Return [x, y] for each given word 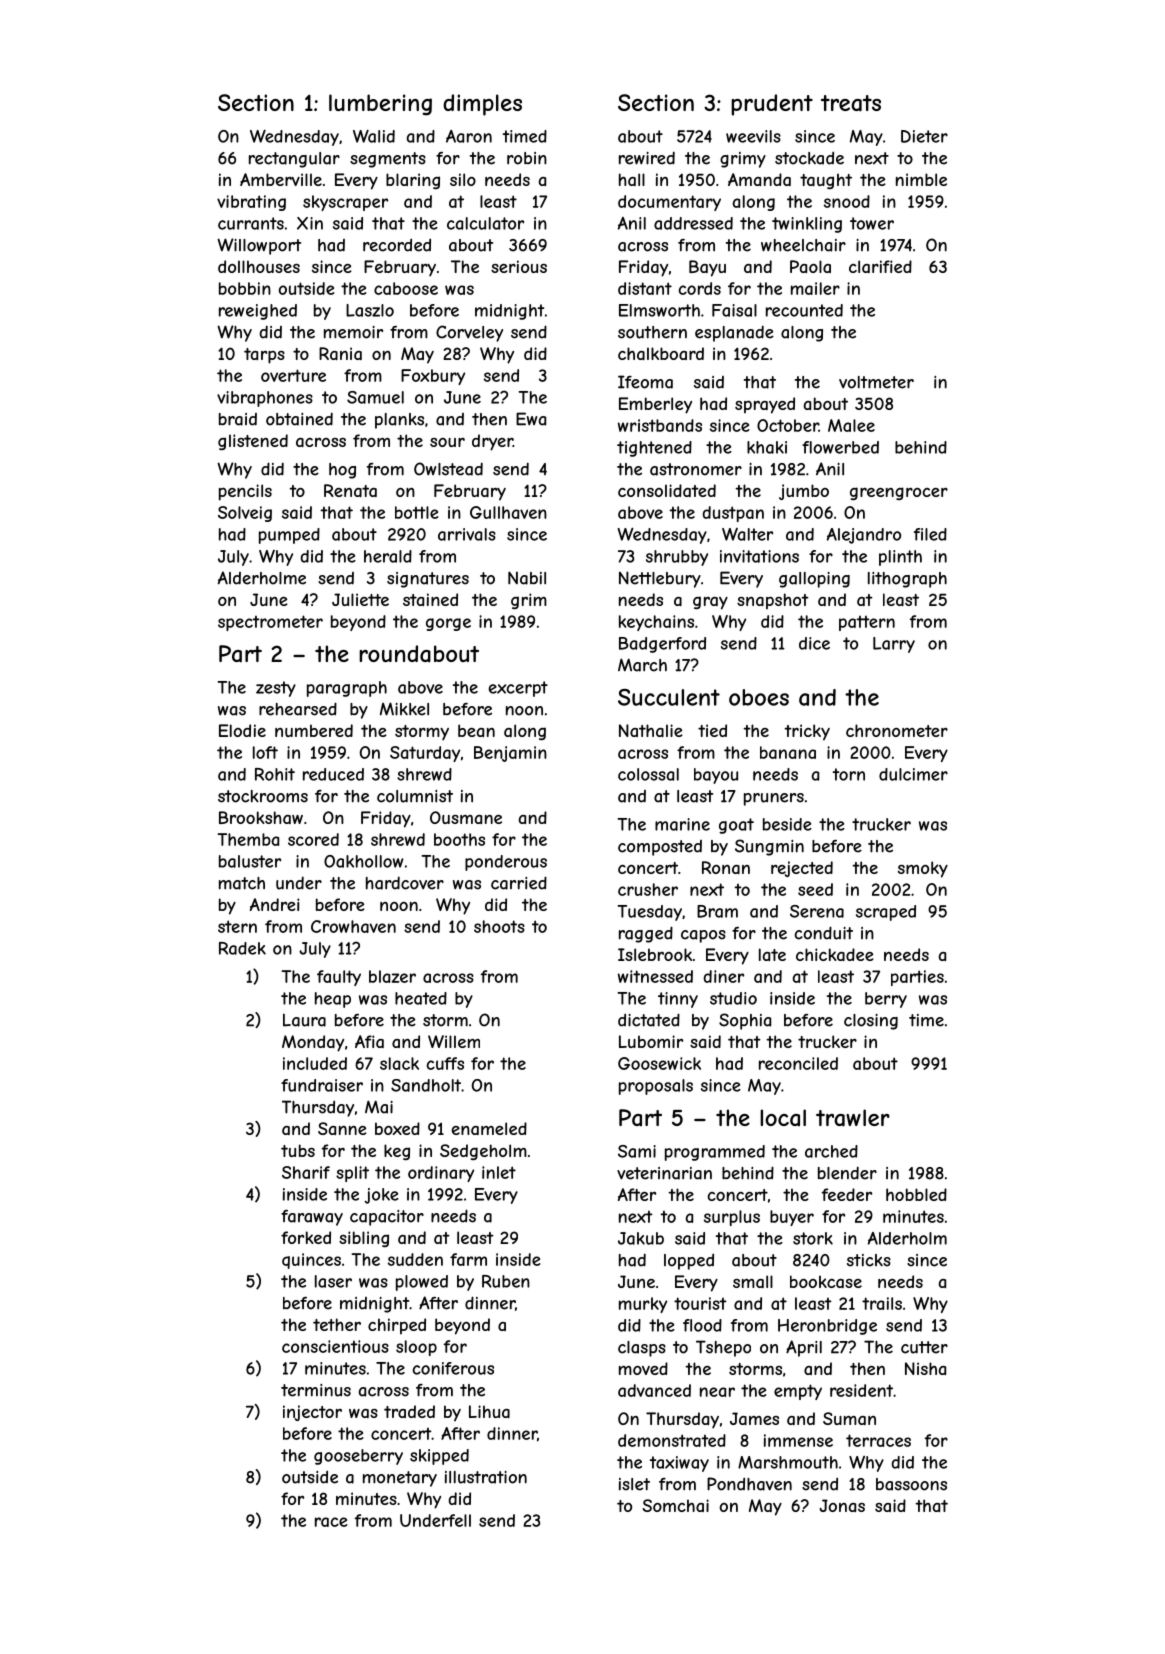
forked [306, 1237]
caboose [406, 288]
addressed [693, 223]
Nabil [527, 578]
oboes [759, 697]
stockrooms [263, 796]
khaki [767, 447]
